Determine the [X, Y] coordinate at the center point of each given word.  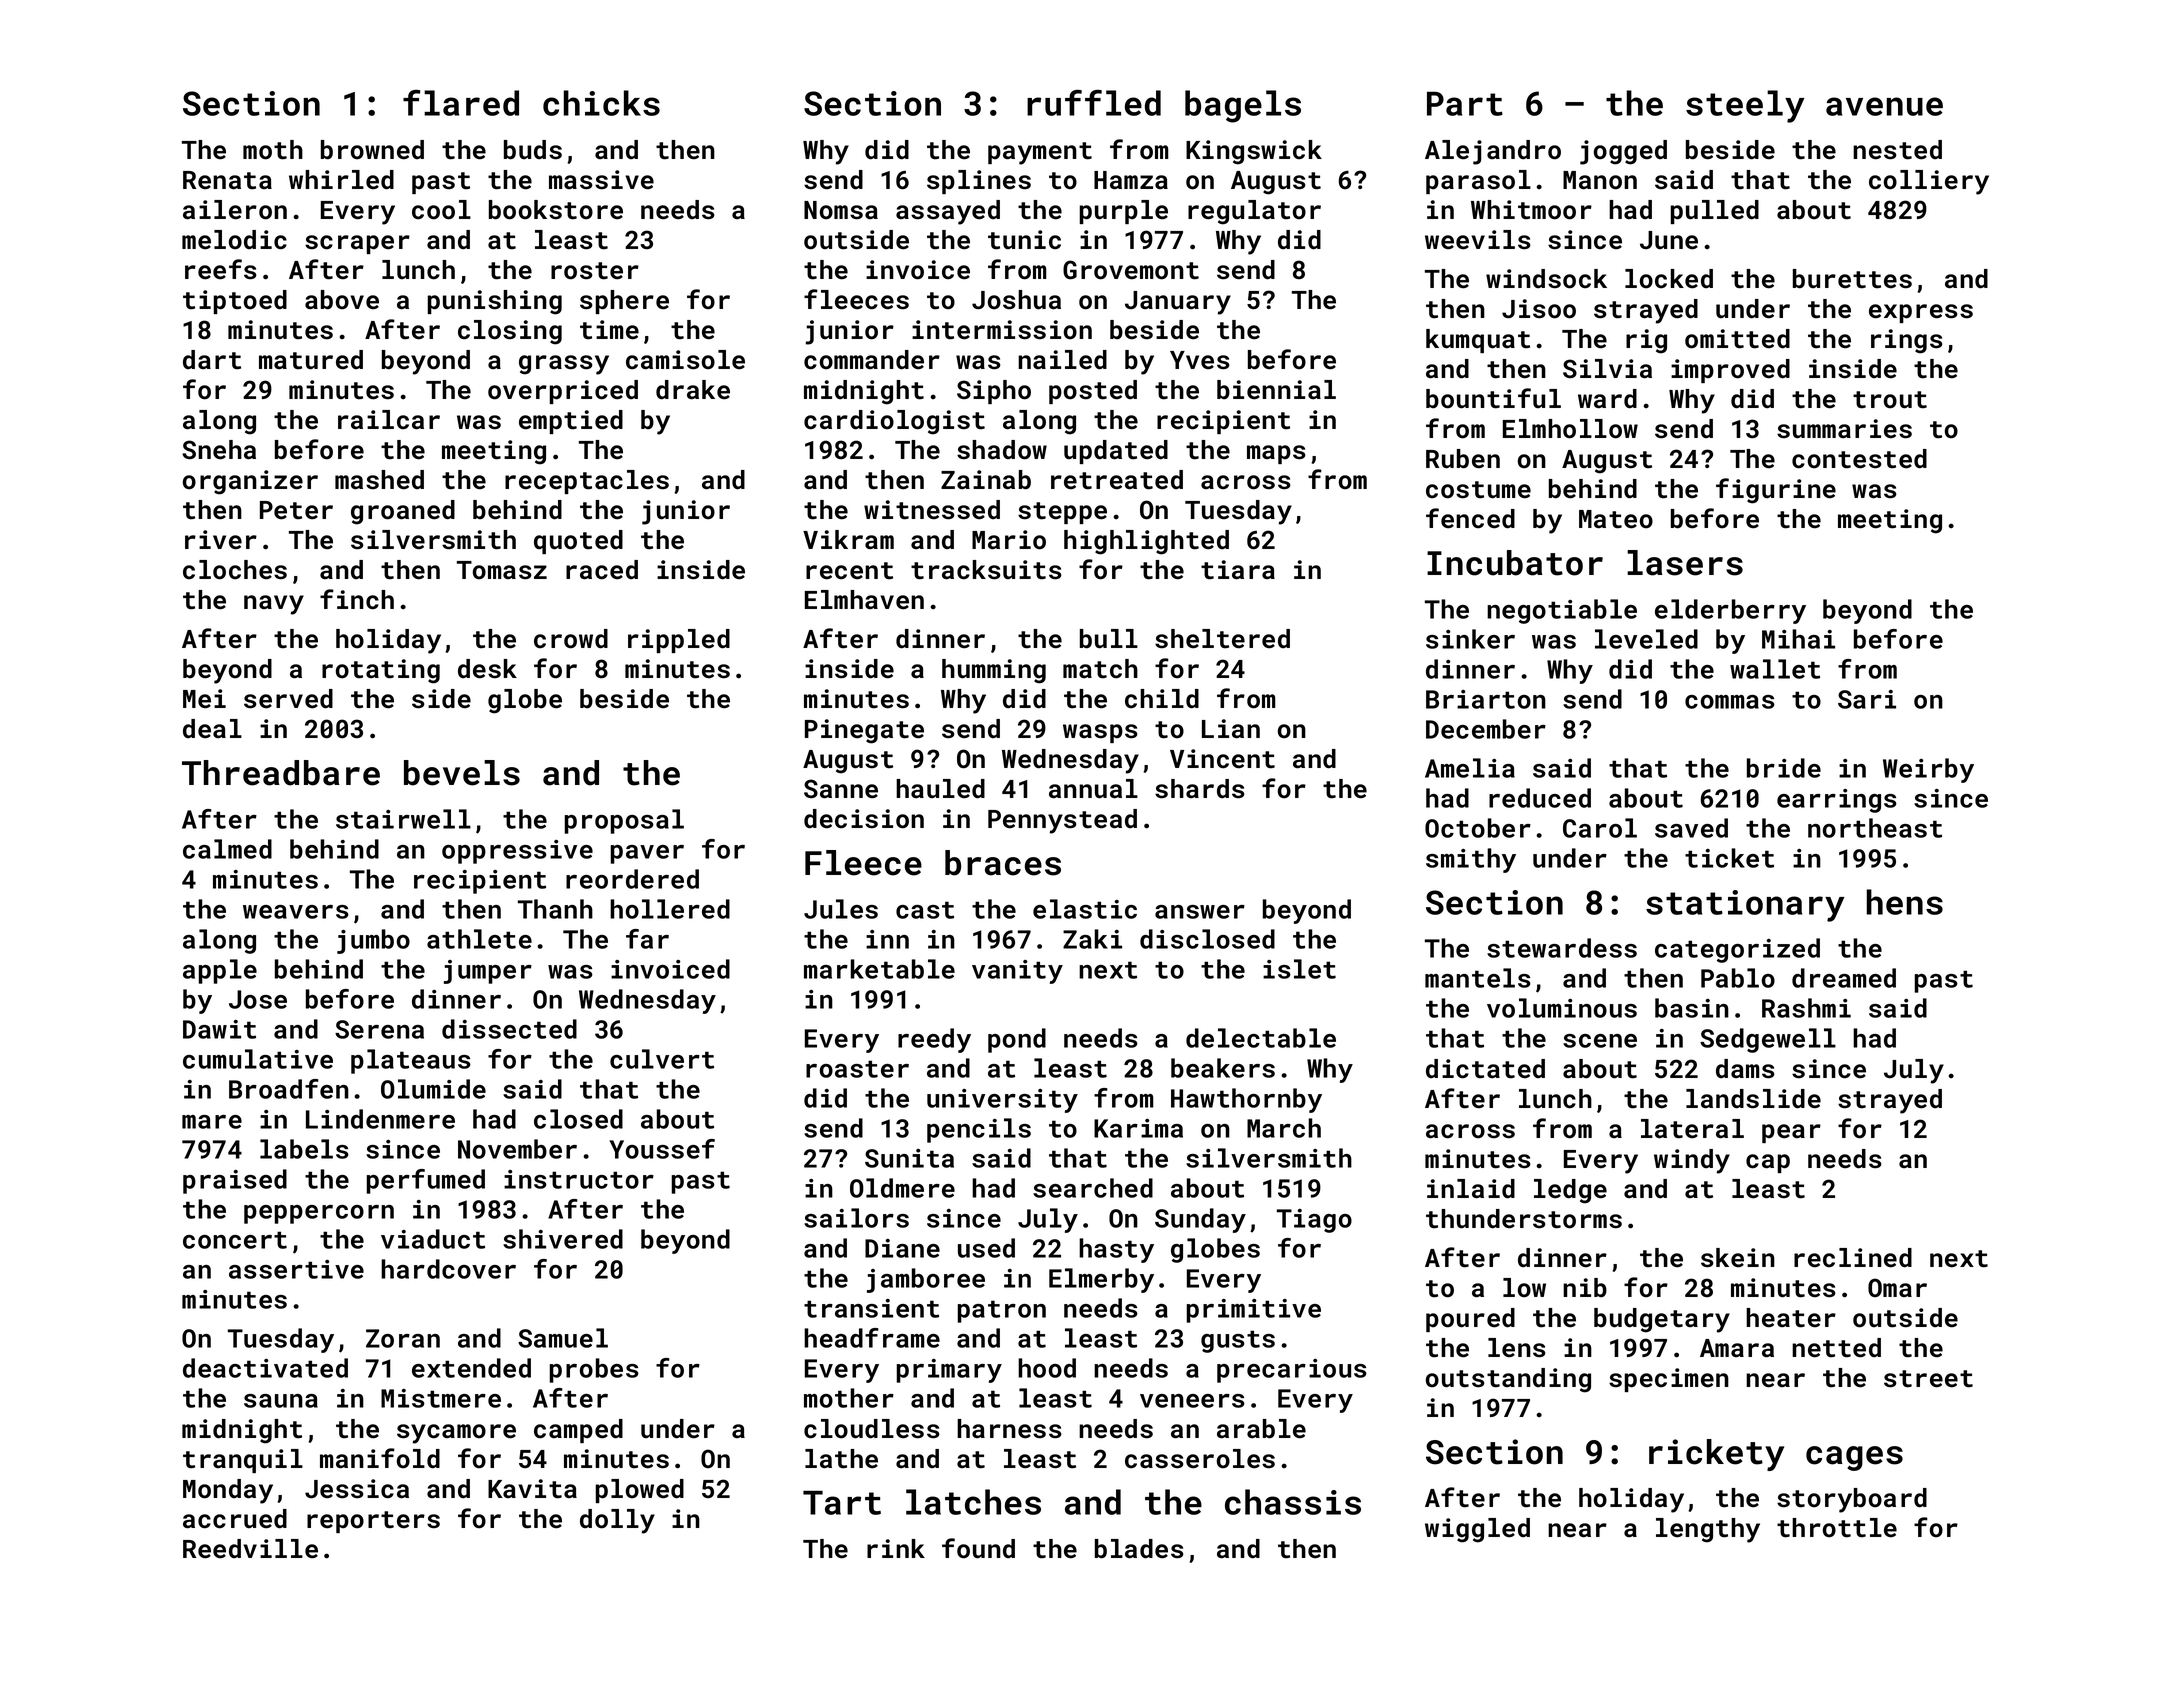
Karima [1138, 1128]
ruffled [1094, 103]
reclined [1853, 1258]
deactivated [265, 1368]
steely [1745, 106]
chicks [601, 103]
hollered [670, 909]
